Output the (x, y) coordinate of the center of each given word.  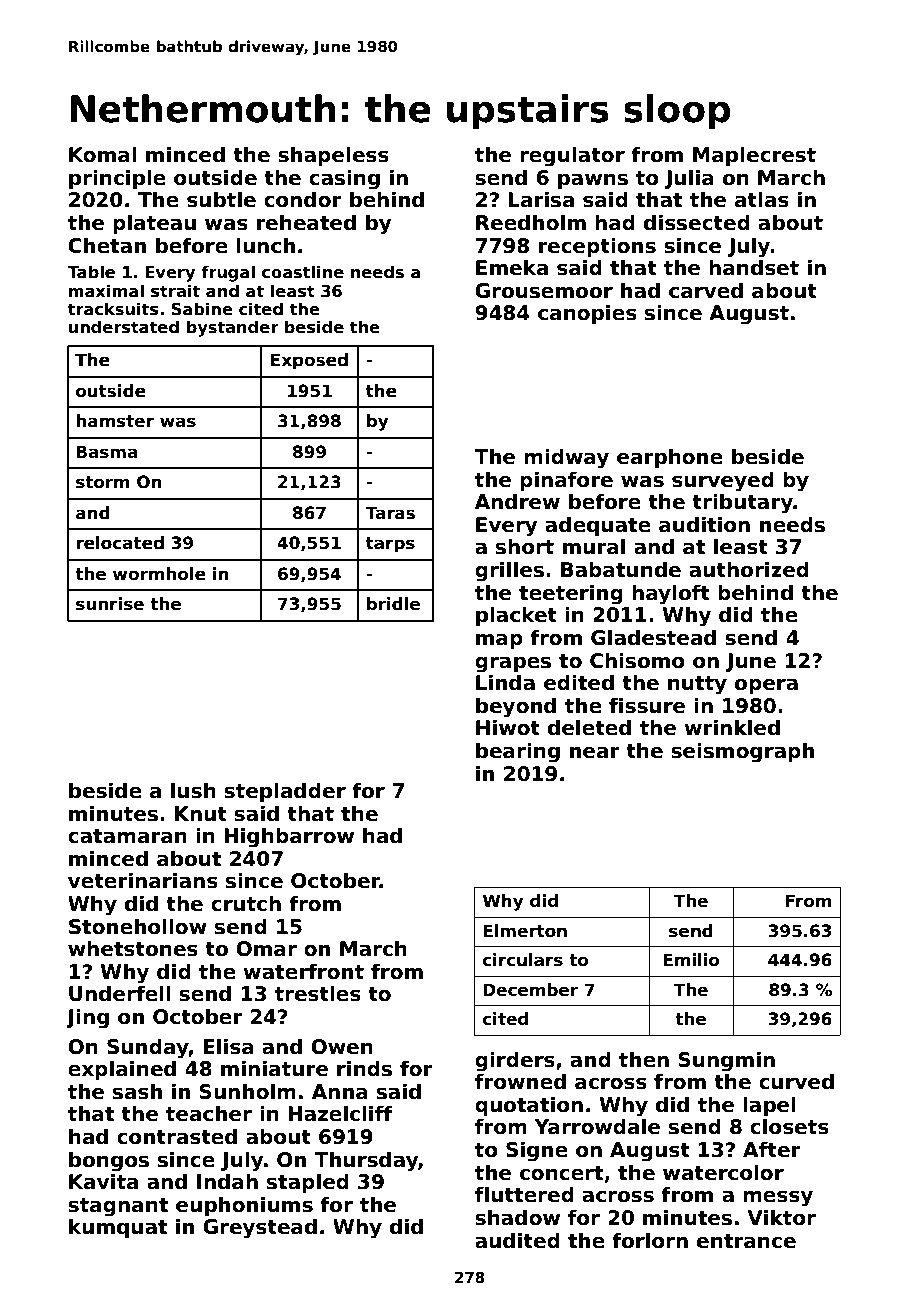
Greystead (260, 1228)
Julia (689, 179)
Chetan (107, 245)
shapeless (333, 156)
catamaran (127, 836)
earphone (670, 458)
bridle (393, 604)
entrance (746, 1241)
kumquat (118, 1228)
